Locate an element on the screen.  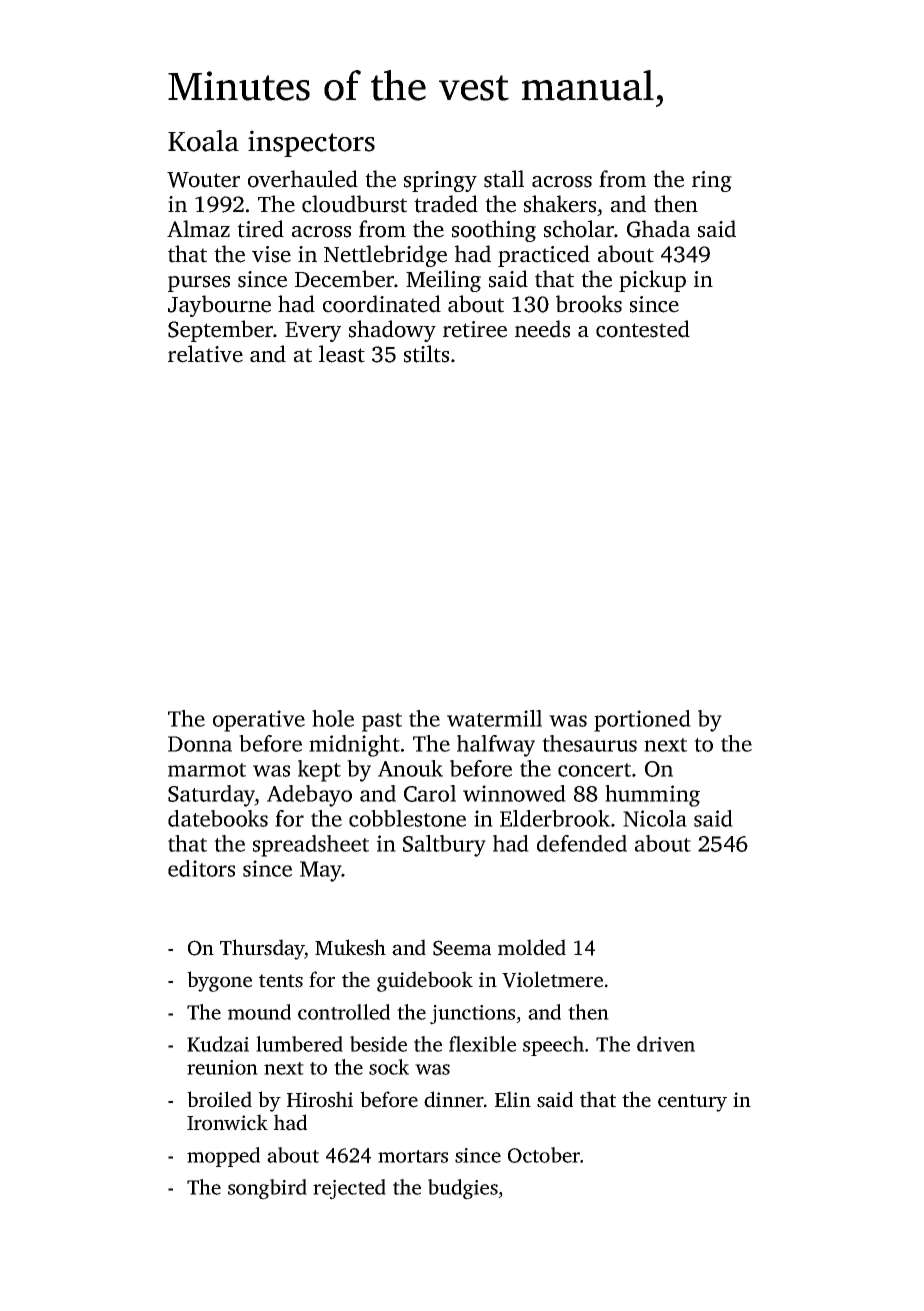
Elin is located at coordinates (513, 1099).
